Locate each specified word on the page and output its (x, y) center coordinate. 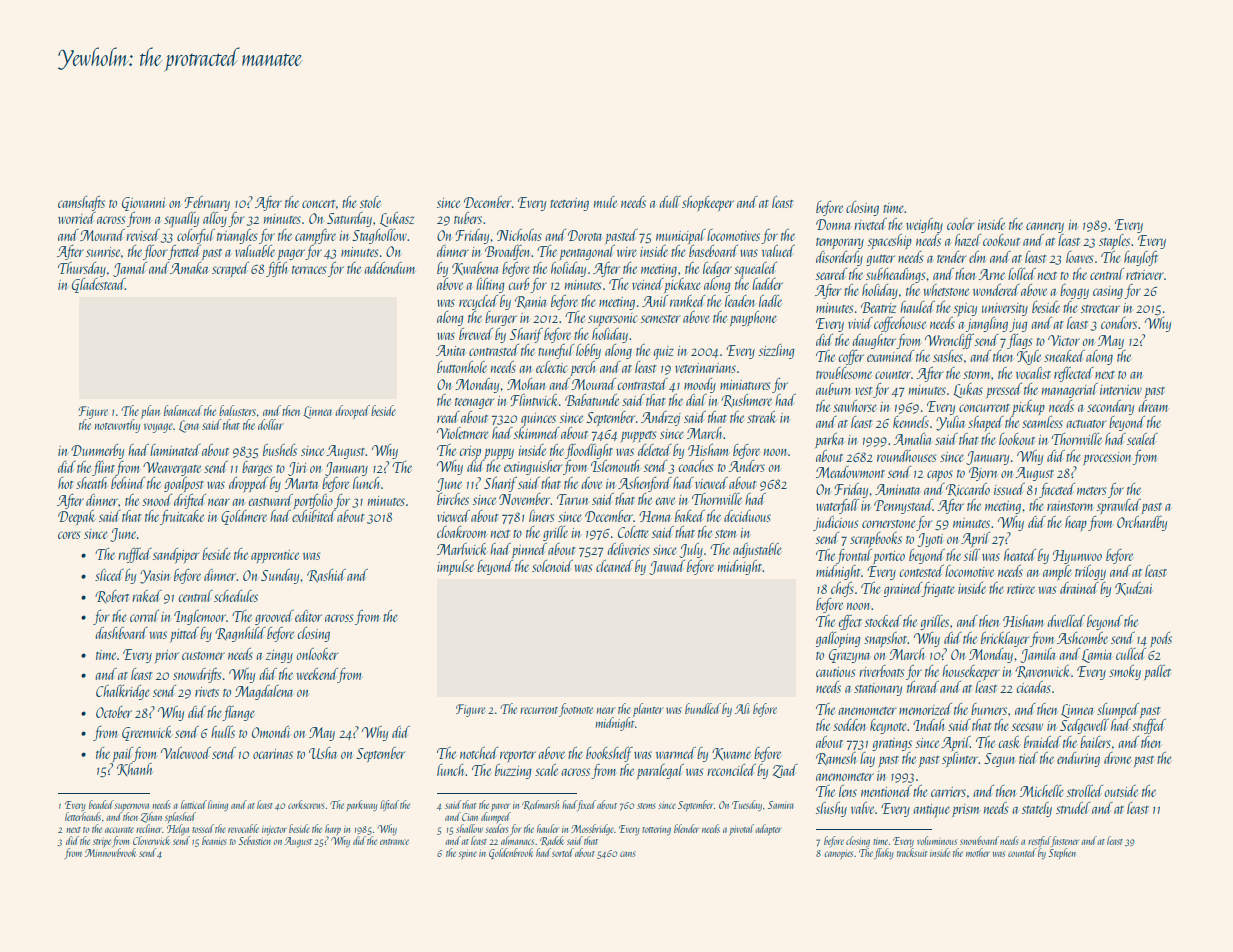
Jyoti (930, 540)
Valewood (186, 753)
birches (453, 499)
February (207, 203)
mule (605, 202)
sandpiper (176, 555)
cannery (1045, 227)
